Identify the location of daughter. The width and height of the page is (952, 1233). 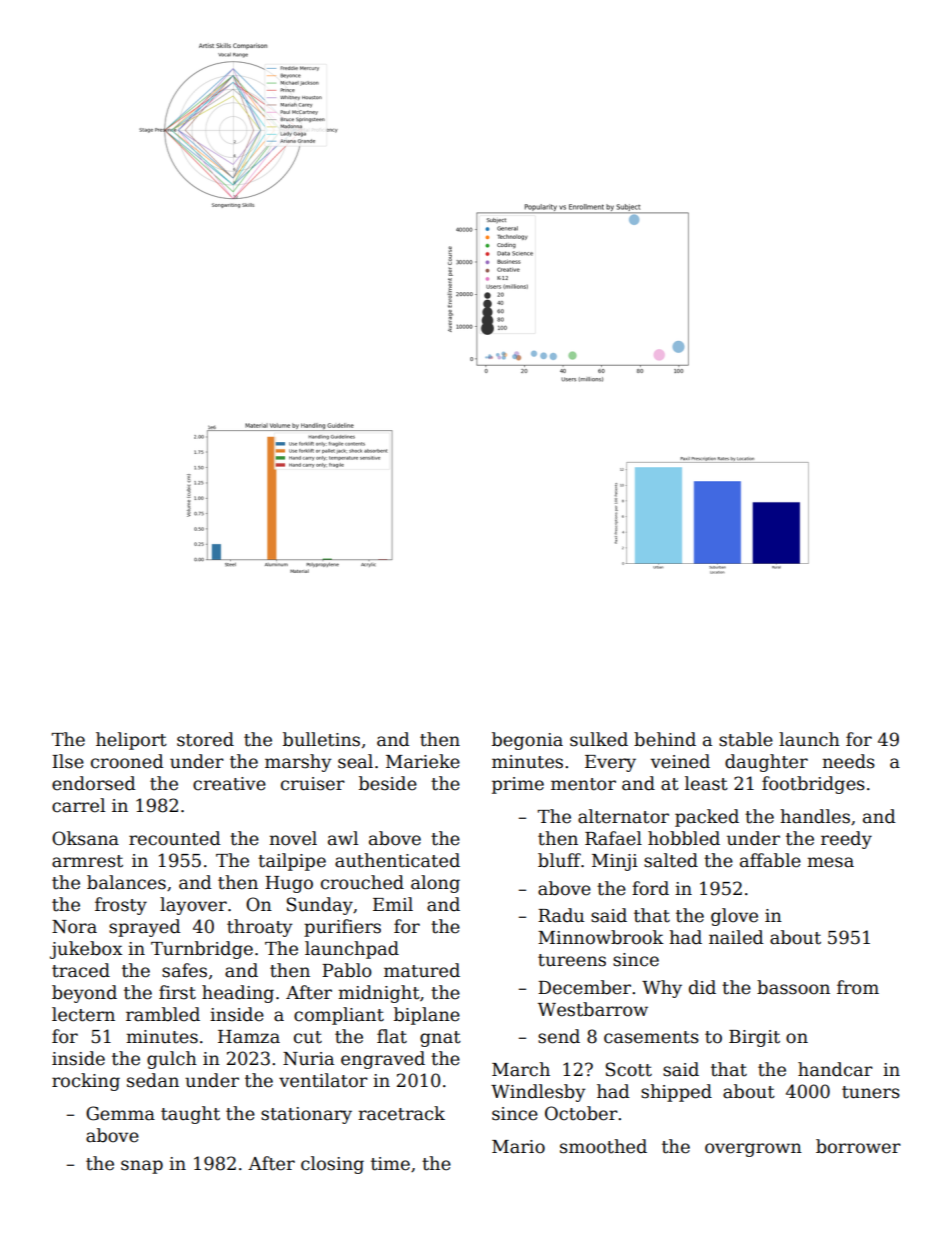
(766, 763).
